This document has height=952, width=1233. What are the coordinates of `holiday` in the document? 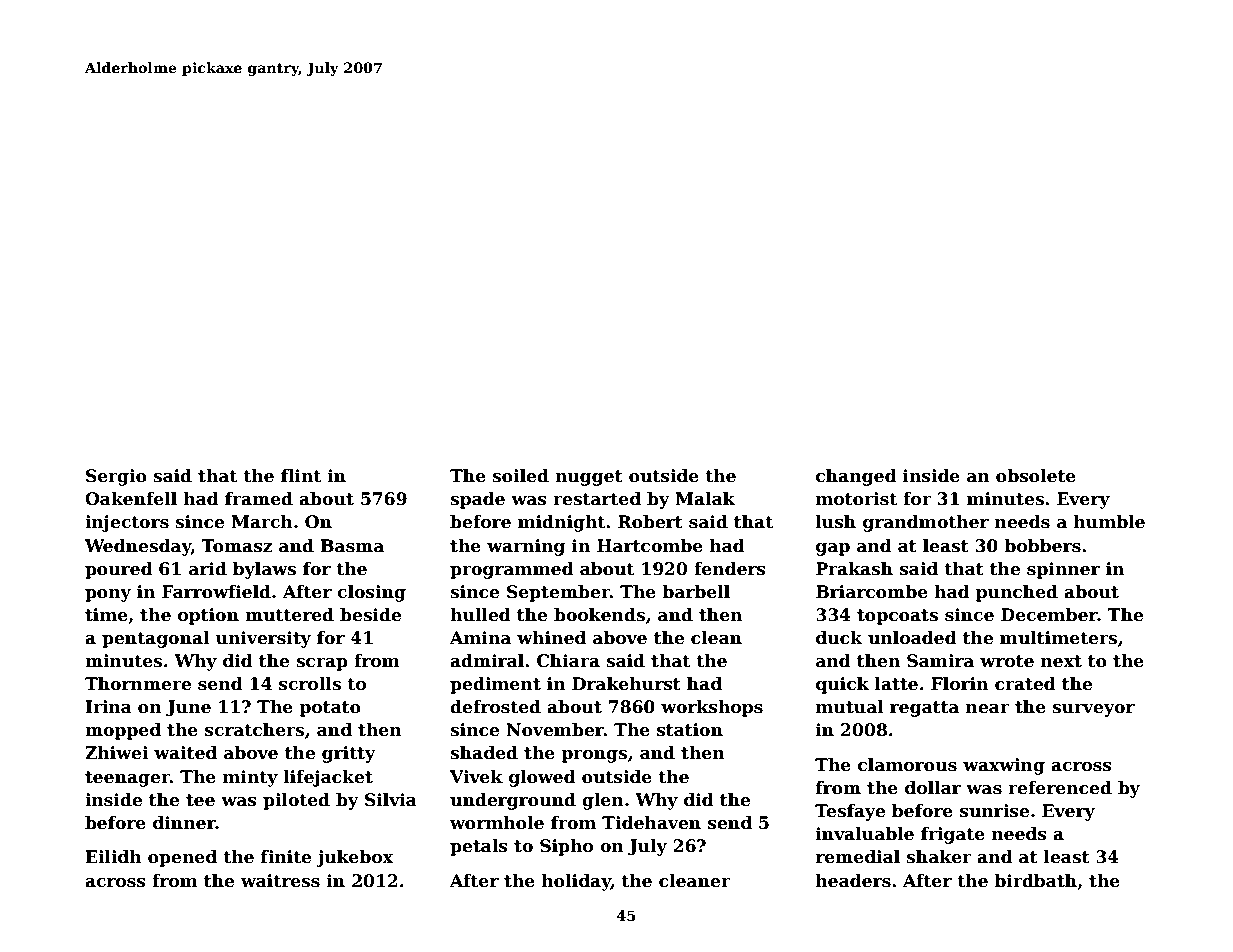 It's located at (576, 882).
